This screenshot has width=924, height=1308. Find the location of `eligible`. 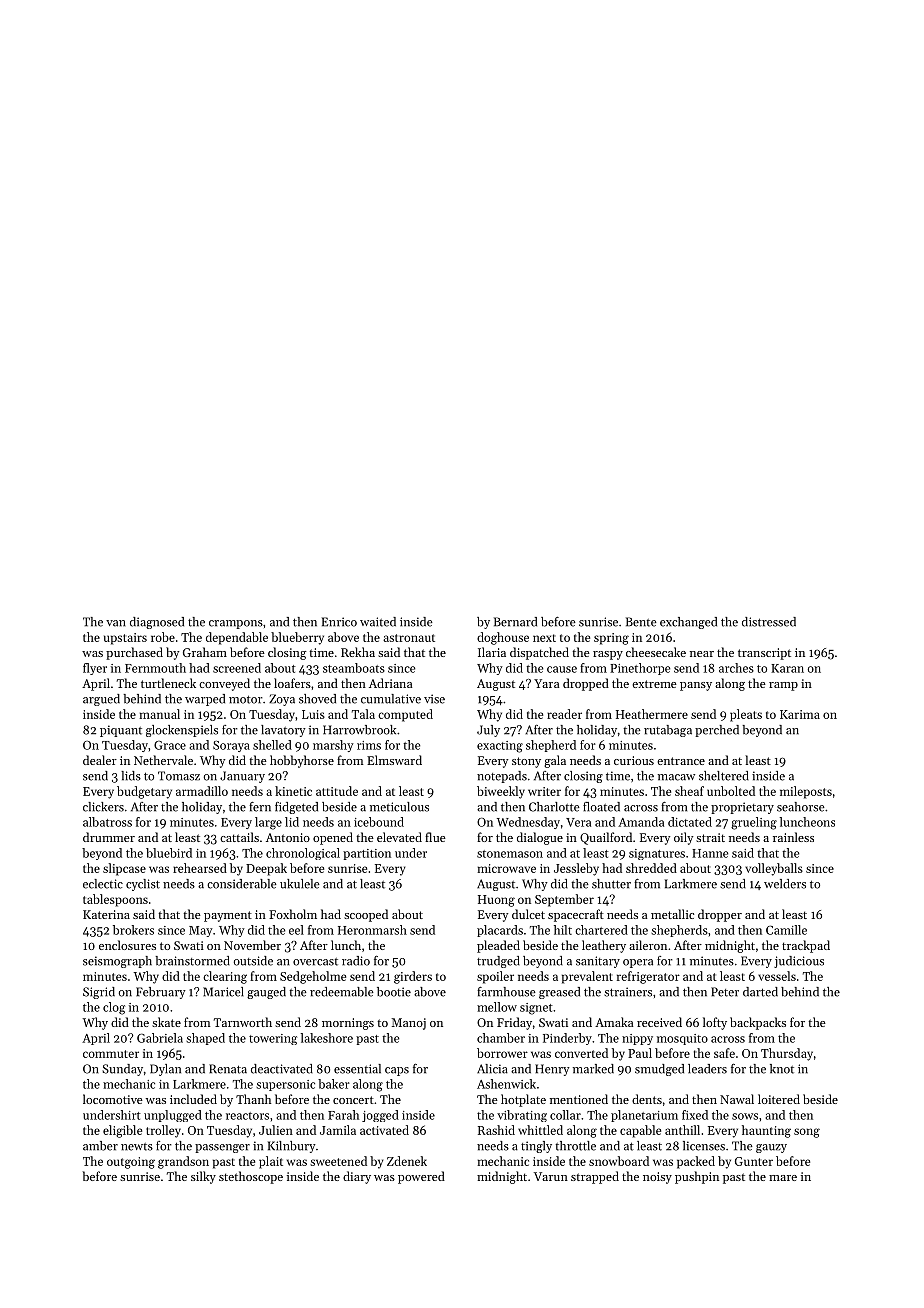

eligible is located at coordinates (122, 1131).
